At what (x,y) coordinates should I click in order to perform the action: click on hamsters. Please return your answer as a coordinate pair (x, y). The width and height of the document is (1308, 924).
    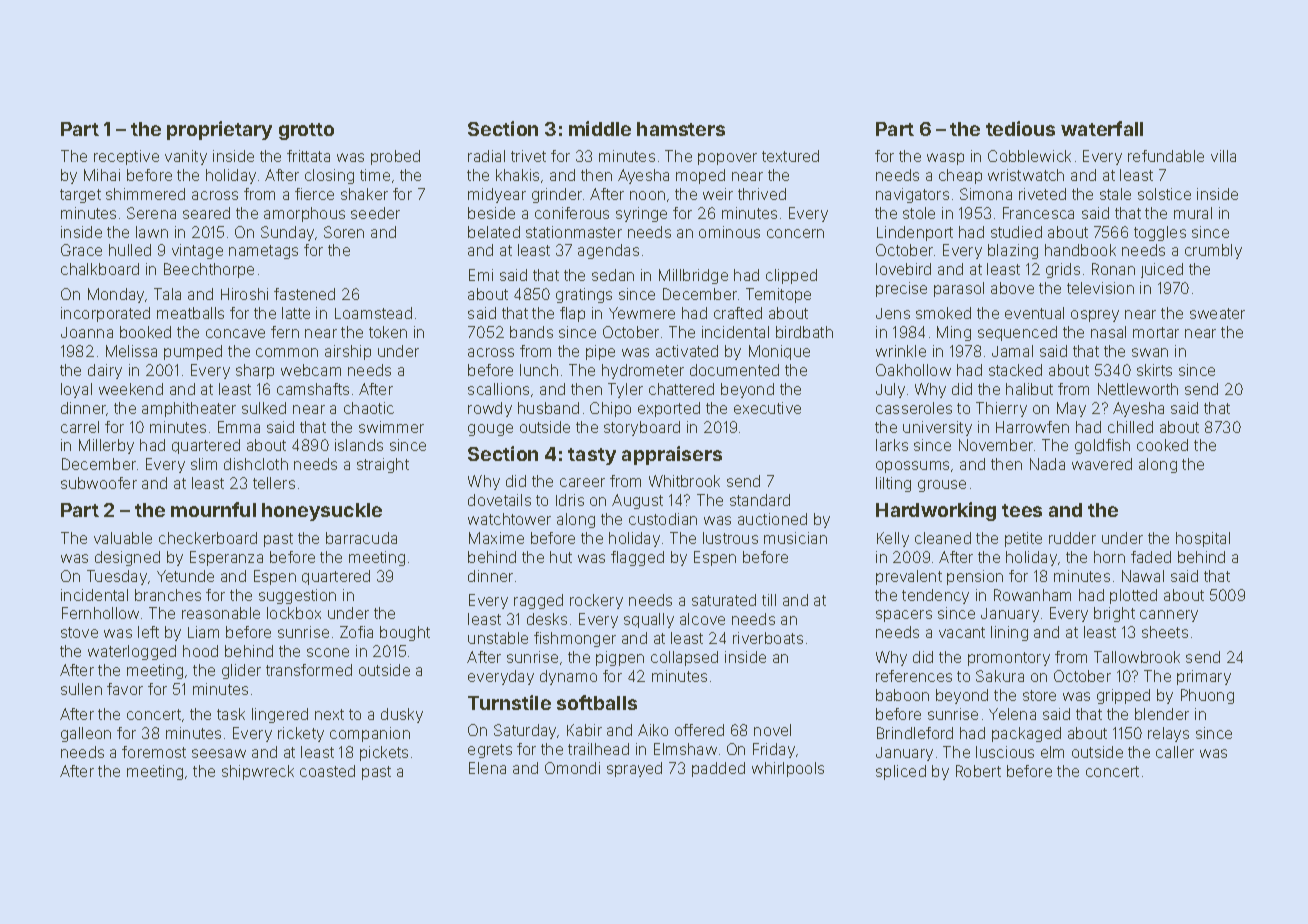
    Looking at the image, I should click on (681, 129).
